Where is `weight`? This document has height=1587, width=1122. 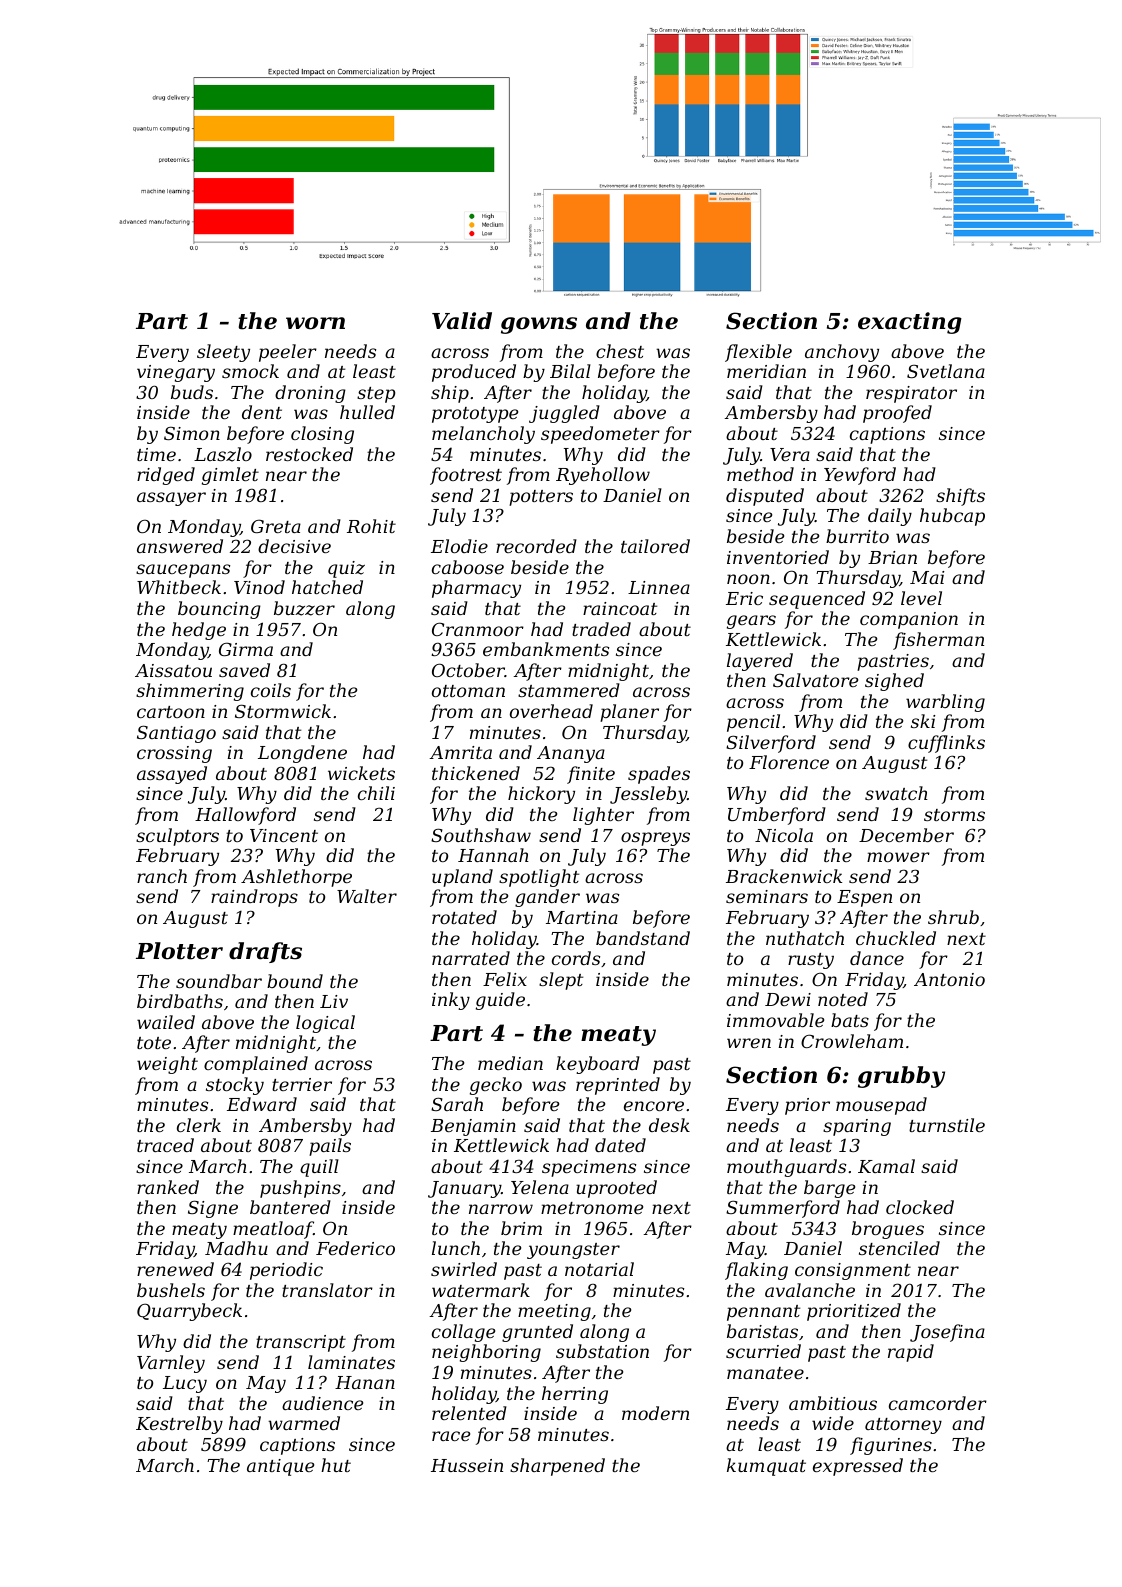 weight is located at coordinates (167, 1065).
